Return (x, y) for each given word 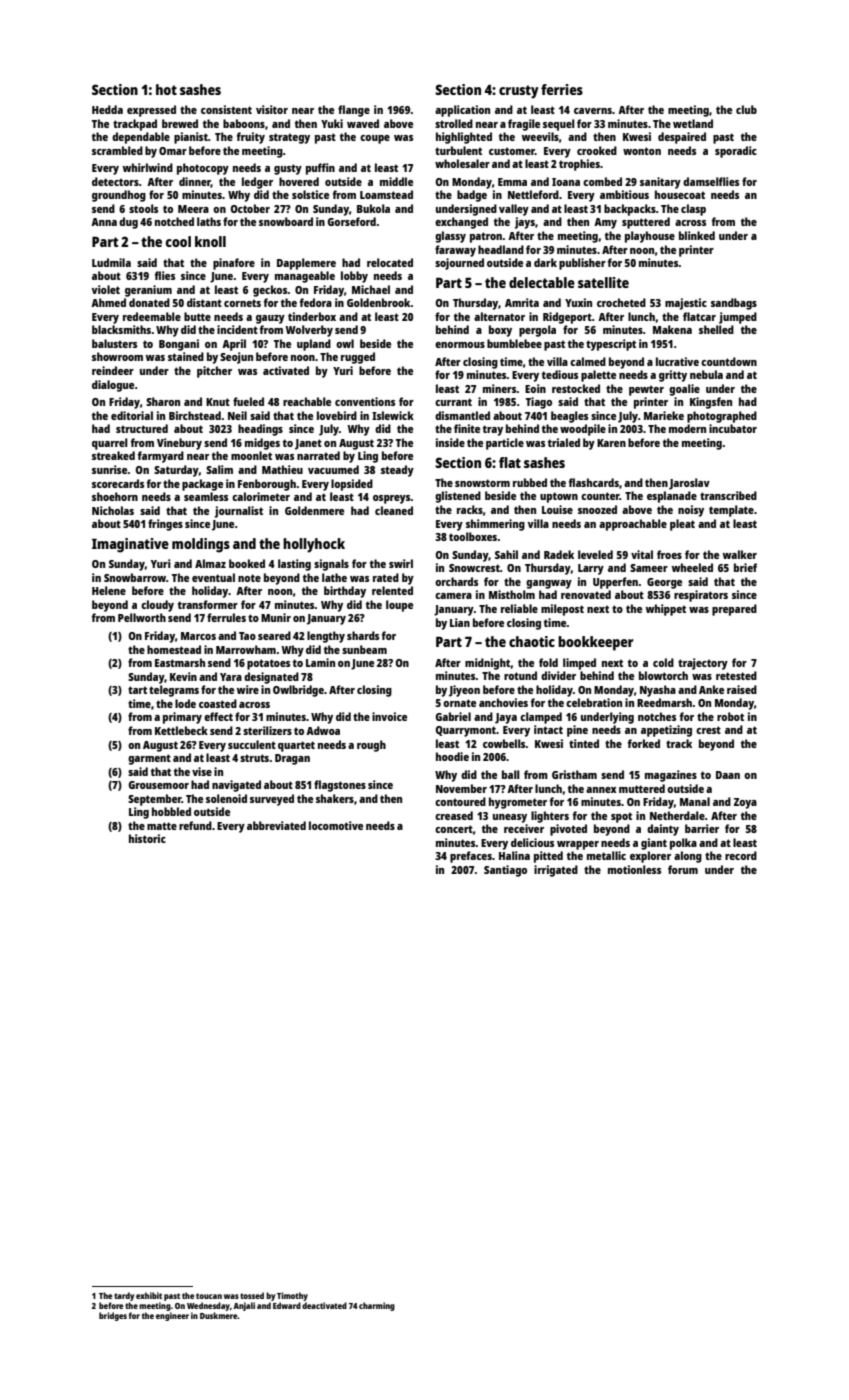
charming (377, 1306)
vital (642, 554)
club (746, 109)
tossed (252, 1295)
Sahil (506, 554)
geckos (270, 291)
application (462, 111)
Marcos (198, 636)
